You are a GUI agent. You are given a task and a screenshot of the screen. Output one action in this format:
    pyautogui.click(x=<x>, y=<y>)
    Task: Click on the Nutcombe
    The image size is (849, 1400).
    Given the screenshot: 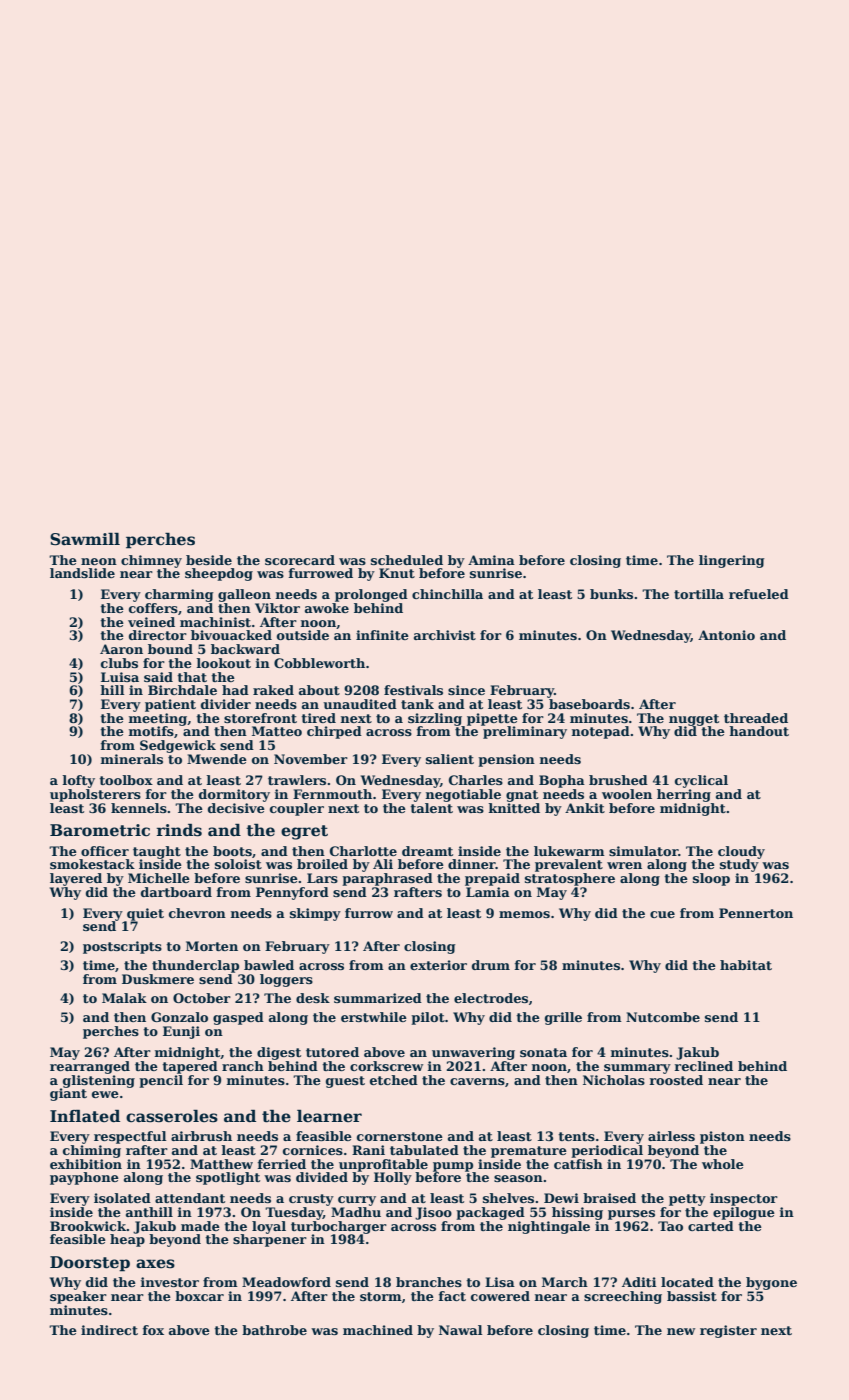 What is the action you would take?
    pyautogui.click(x=663, y=1017)
